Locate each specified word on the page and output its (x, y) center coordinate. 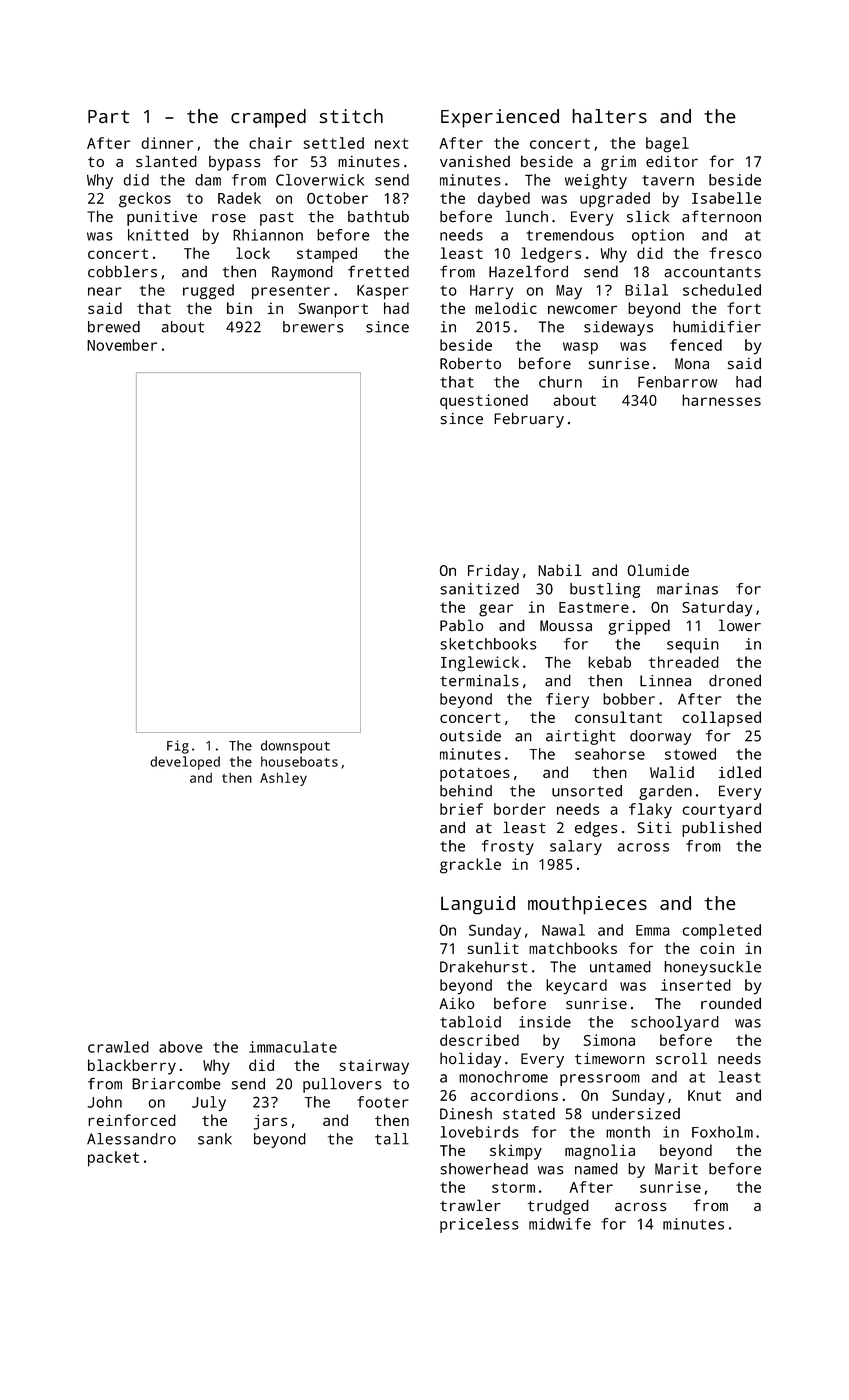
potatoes (475, 775)
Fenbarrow (677, 382)
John (105, 1102)
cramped (268, 118)
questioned (484, 402)
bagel (667, 145)
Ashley (283, 779)
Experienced (500, 118)
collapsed (722, 719)
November (122, 345)
